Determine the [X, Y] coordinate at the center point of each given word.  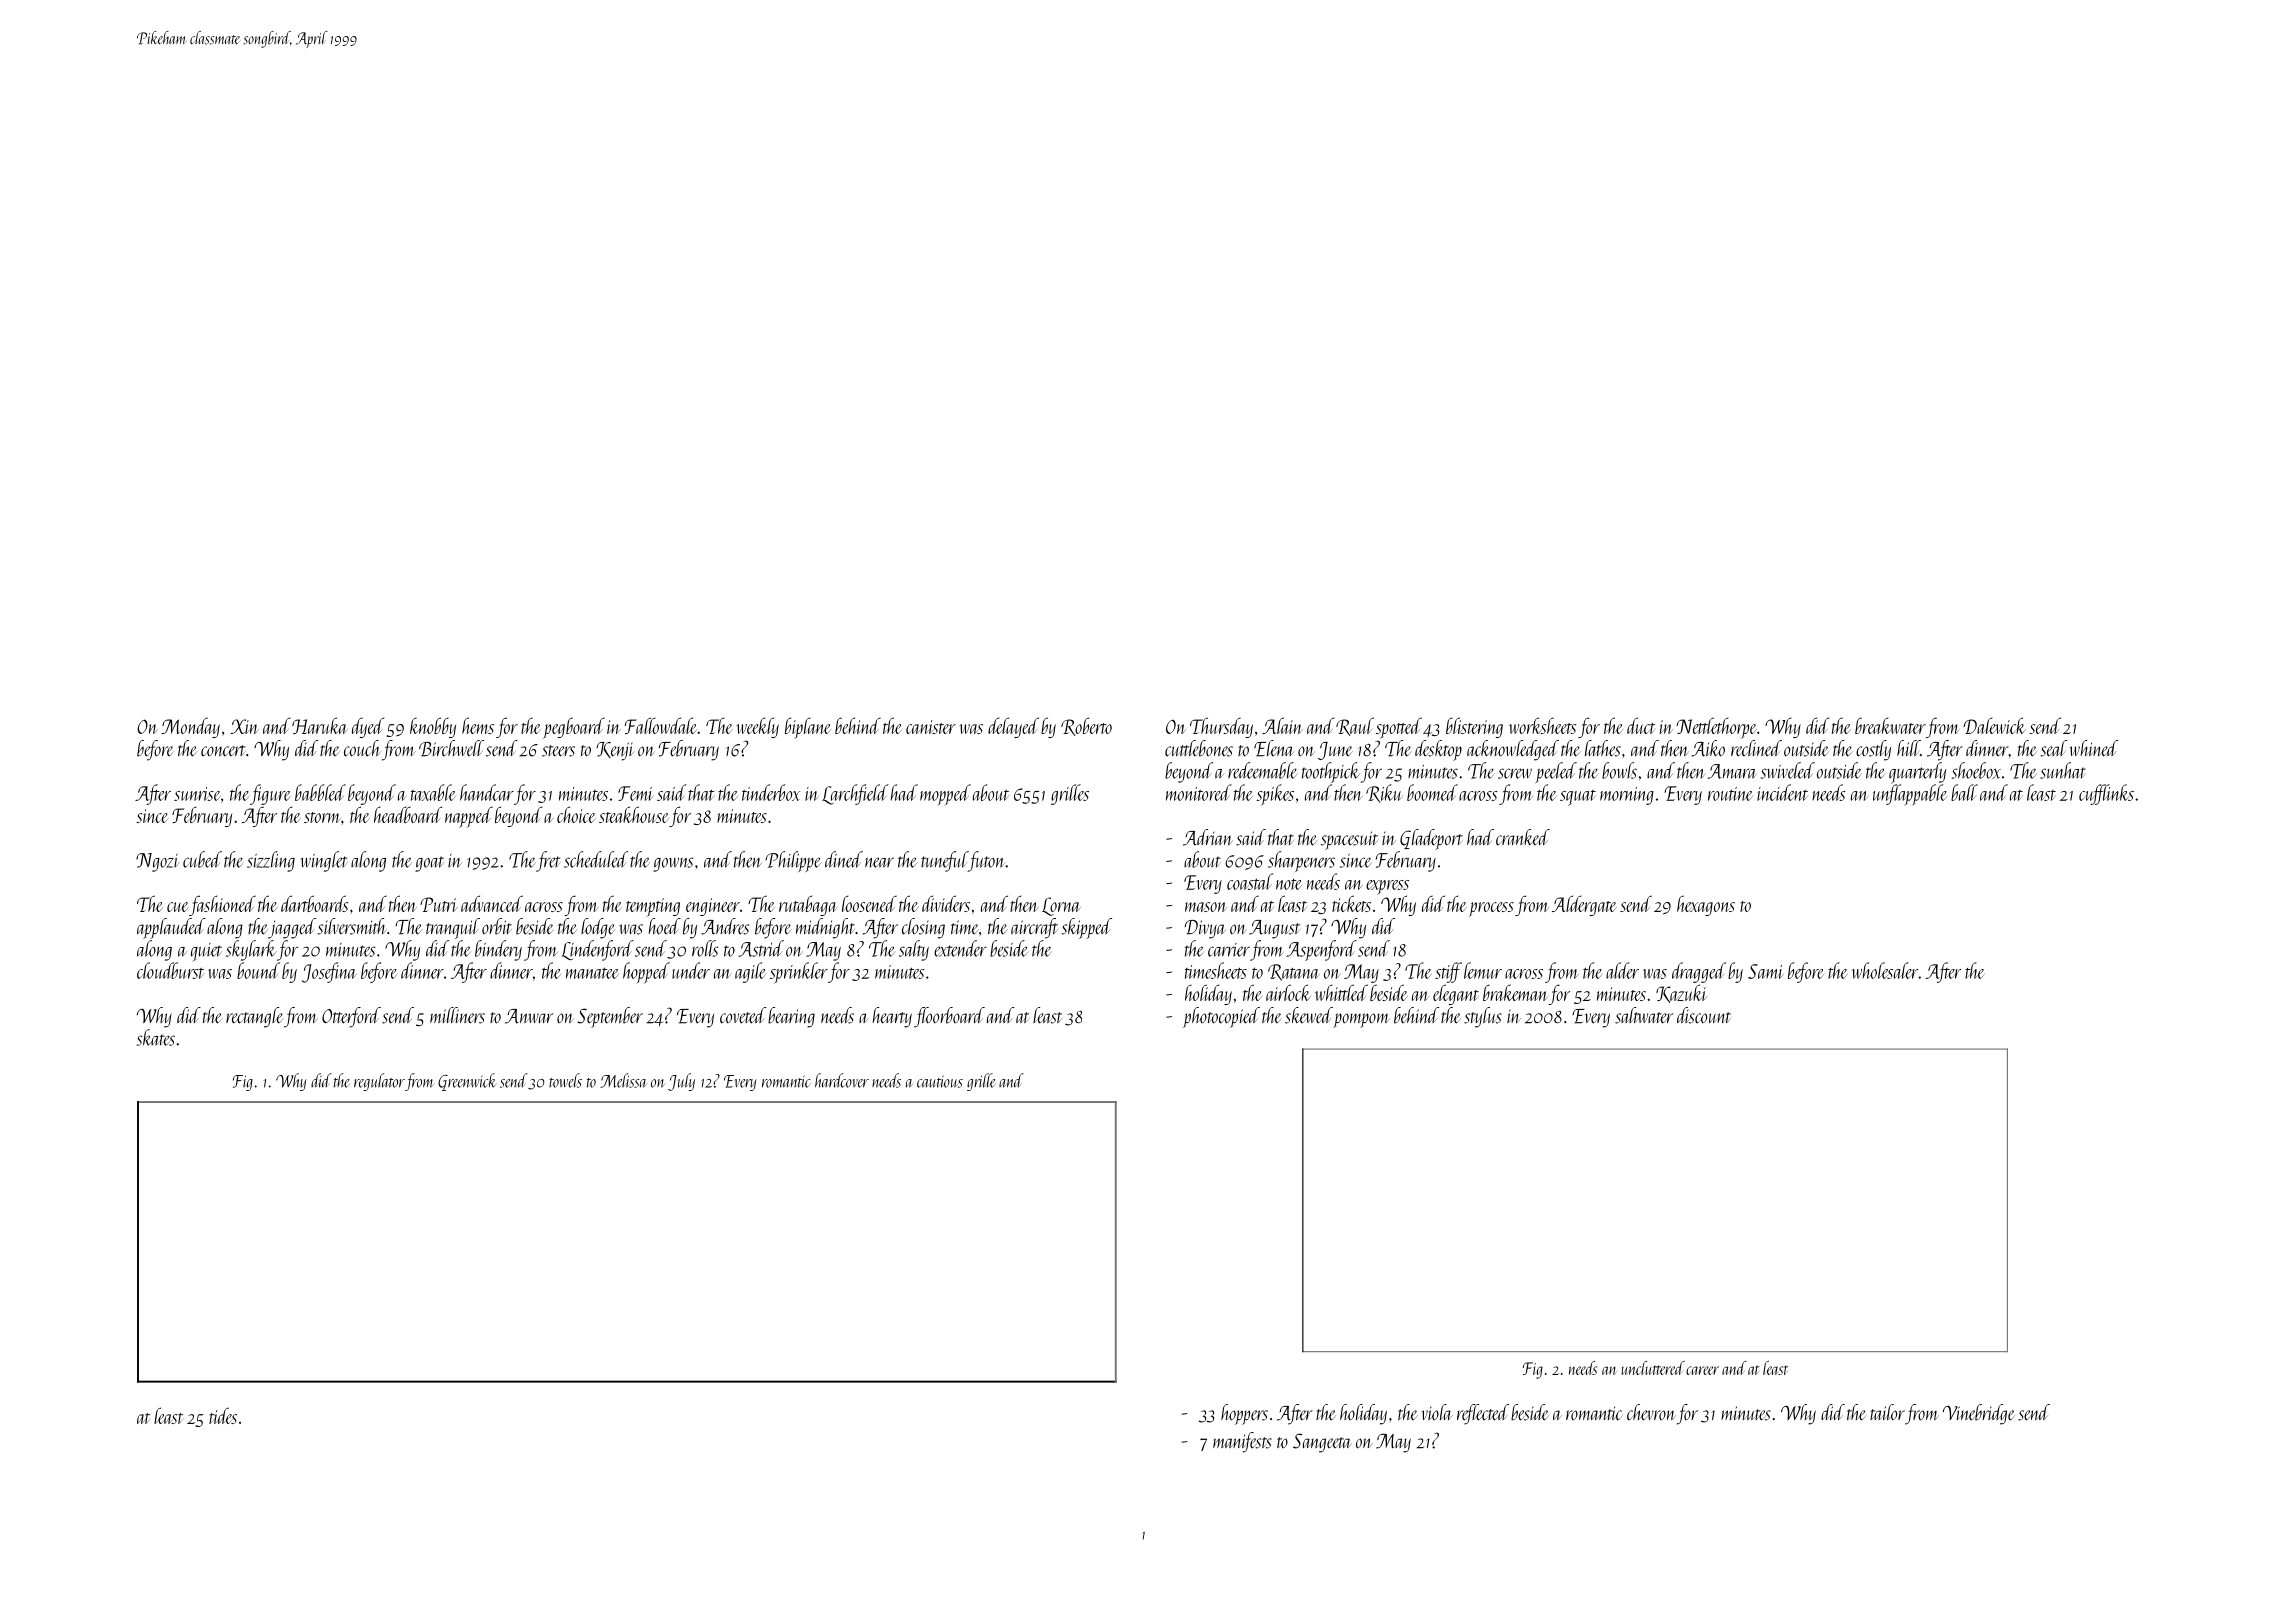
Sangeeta [1322, 1443]
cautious [940, 1082]
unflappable [1910, 795]
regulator [379, 1082]
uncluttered [1653, 1368]
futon [987, 861]
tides [223, 1415]
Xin [244, 726]
